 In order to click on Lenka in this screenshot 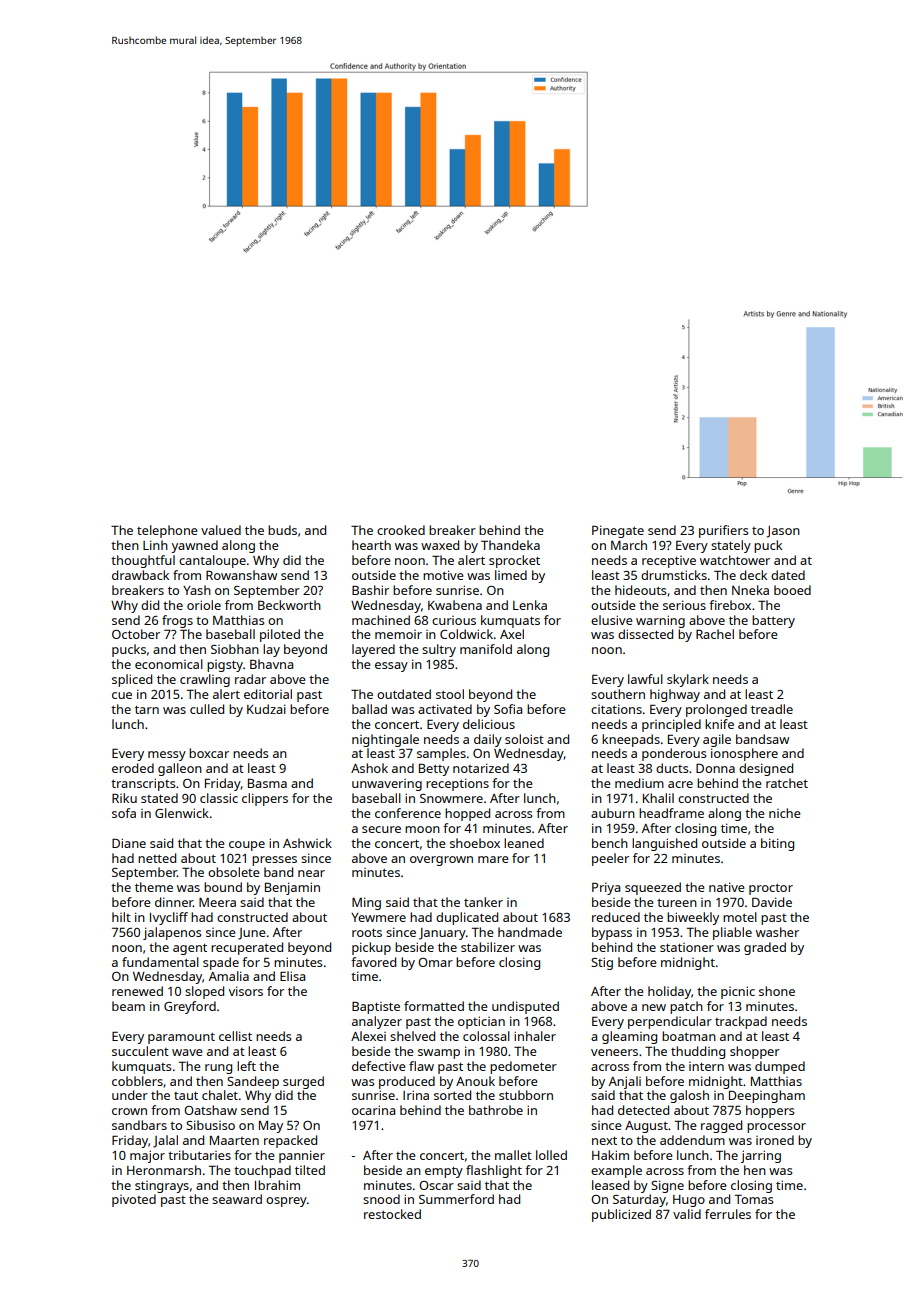, I will do `click(530, 605)`.
